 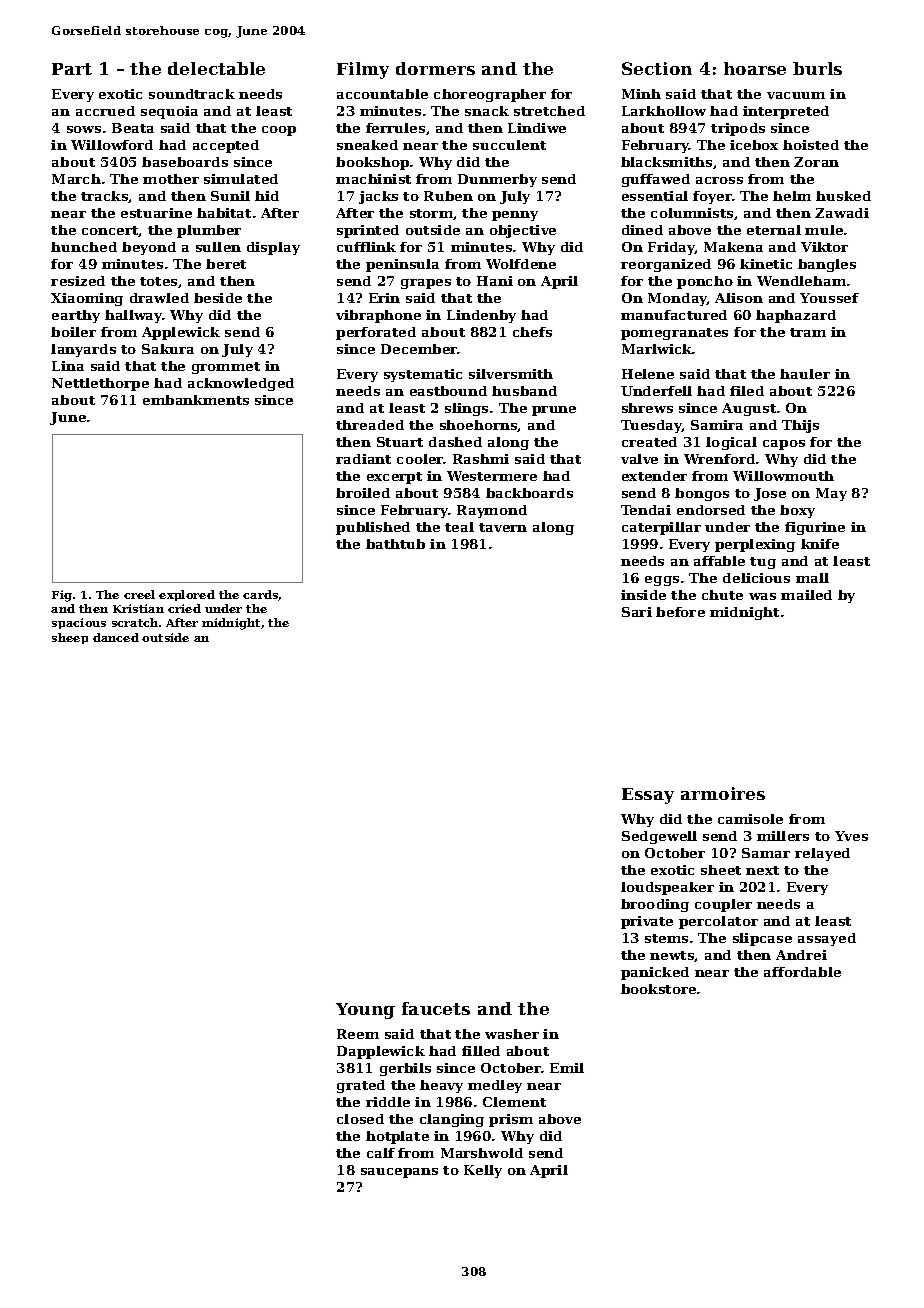 I want to click on Young, so click(x=365, y=1011).
